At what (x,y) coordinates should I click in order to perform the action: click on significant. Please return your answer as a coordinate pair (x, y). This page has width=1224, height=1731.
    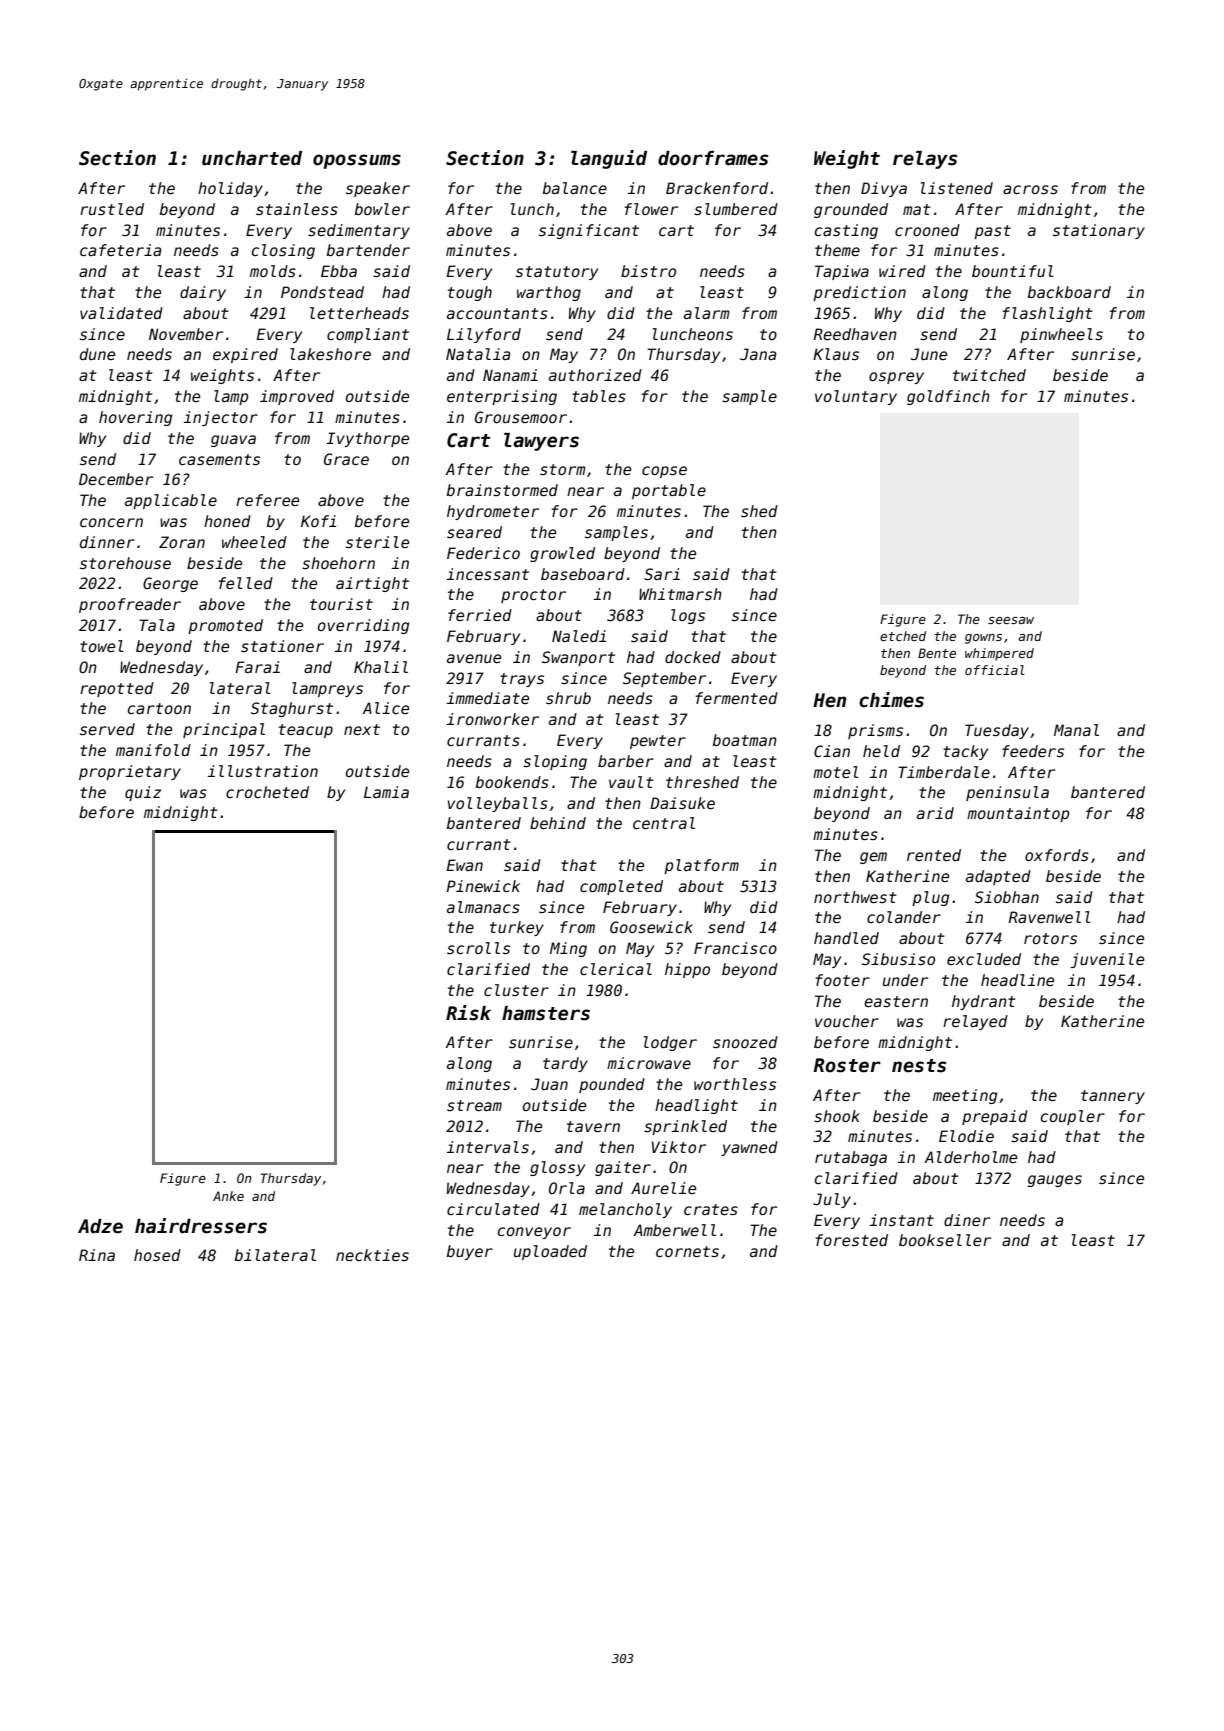
    Looking at the image, I should click on (589, 231).
